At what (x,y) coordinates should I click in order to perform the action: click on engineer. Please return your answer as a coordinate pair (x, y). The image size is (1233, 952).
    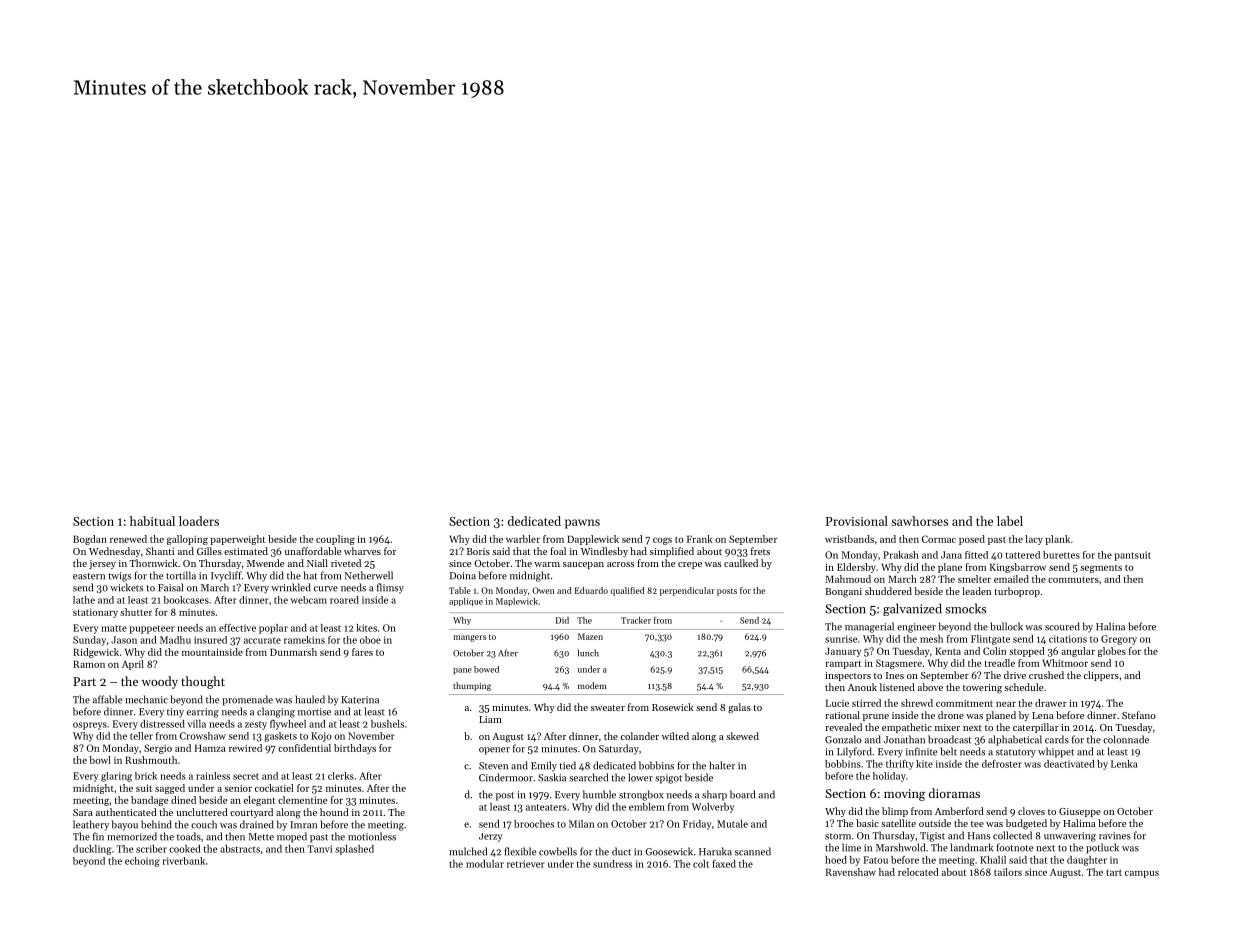
    Looking at the image, I should click on (916, 628).
